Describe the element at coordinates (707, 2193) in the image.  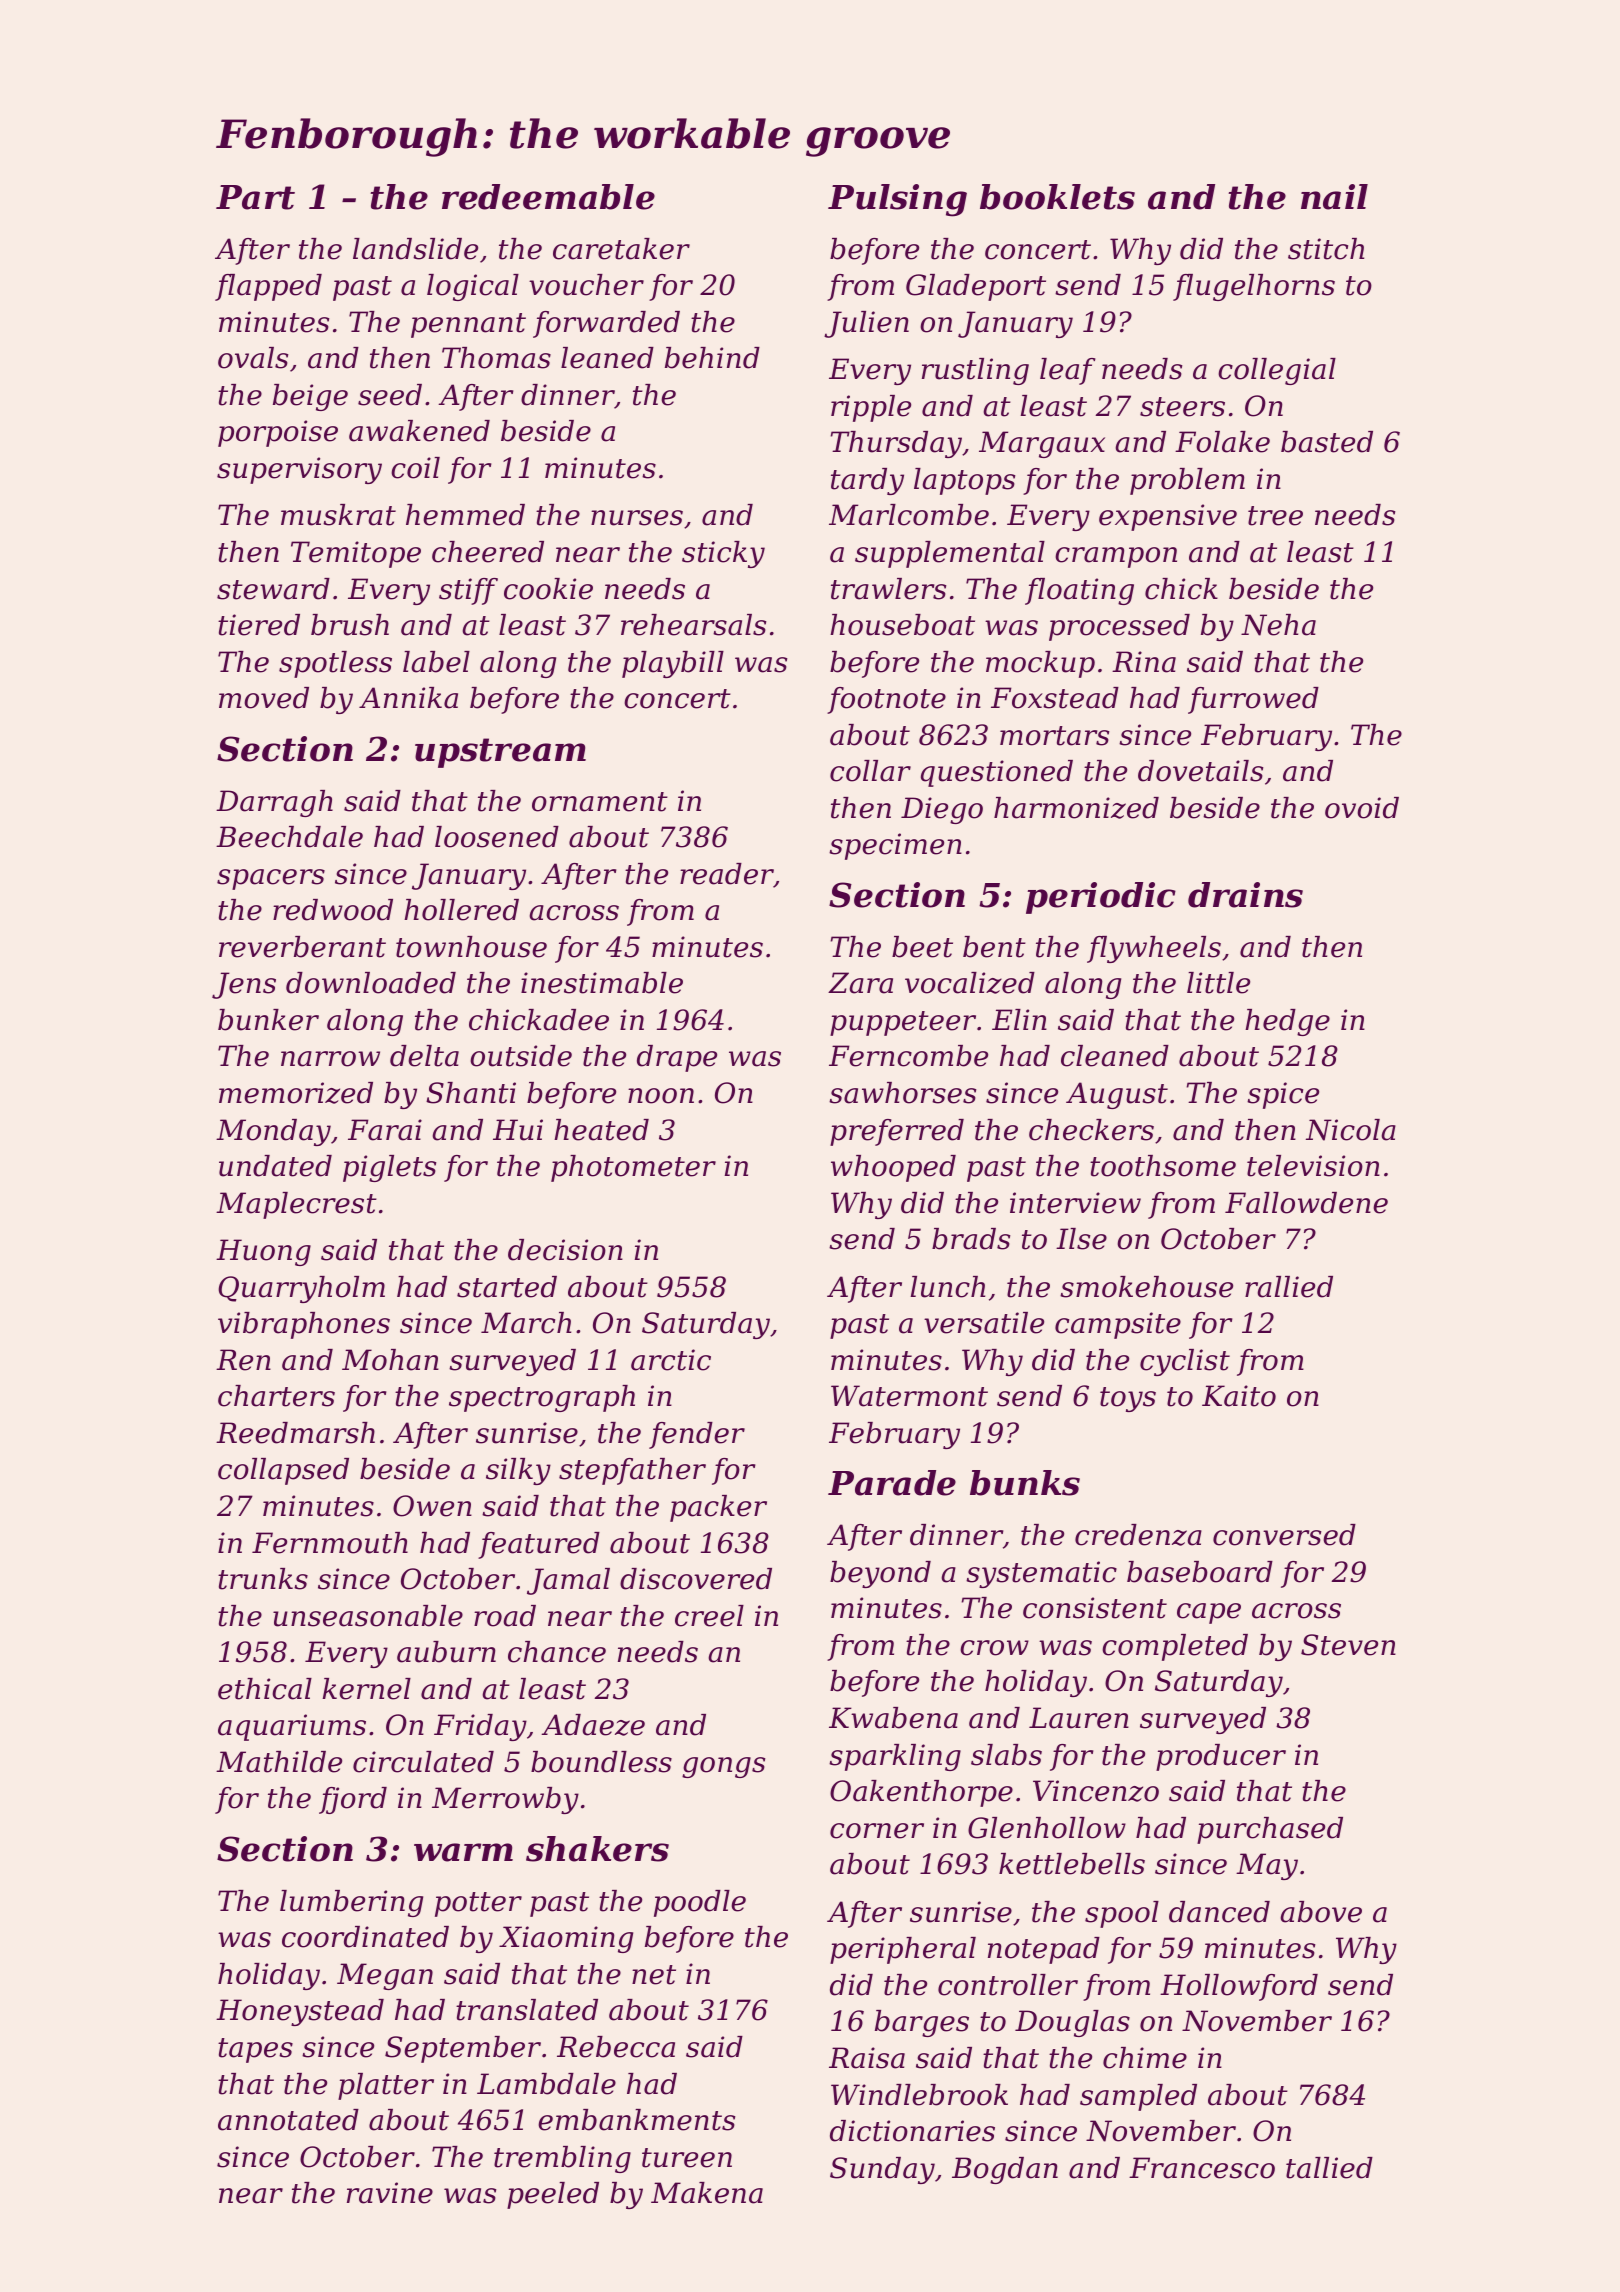
I see `Makena` at that location.
